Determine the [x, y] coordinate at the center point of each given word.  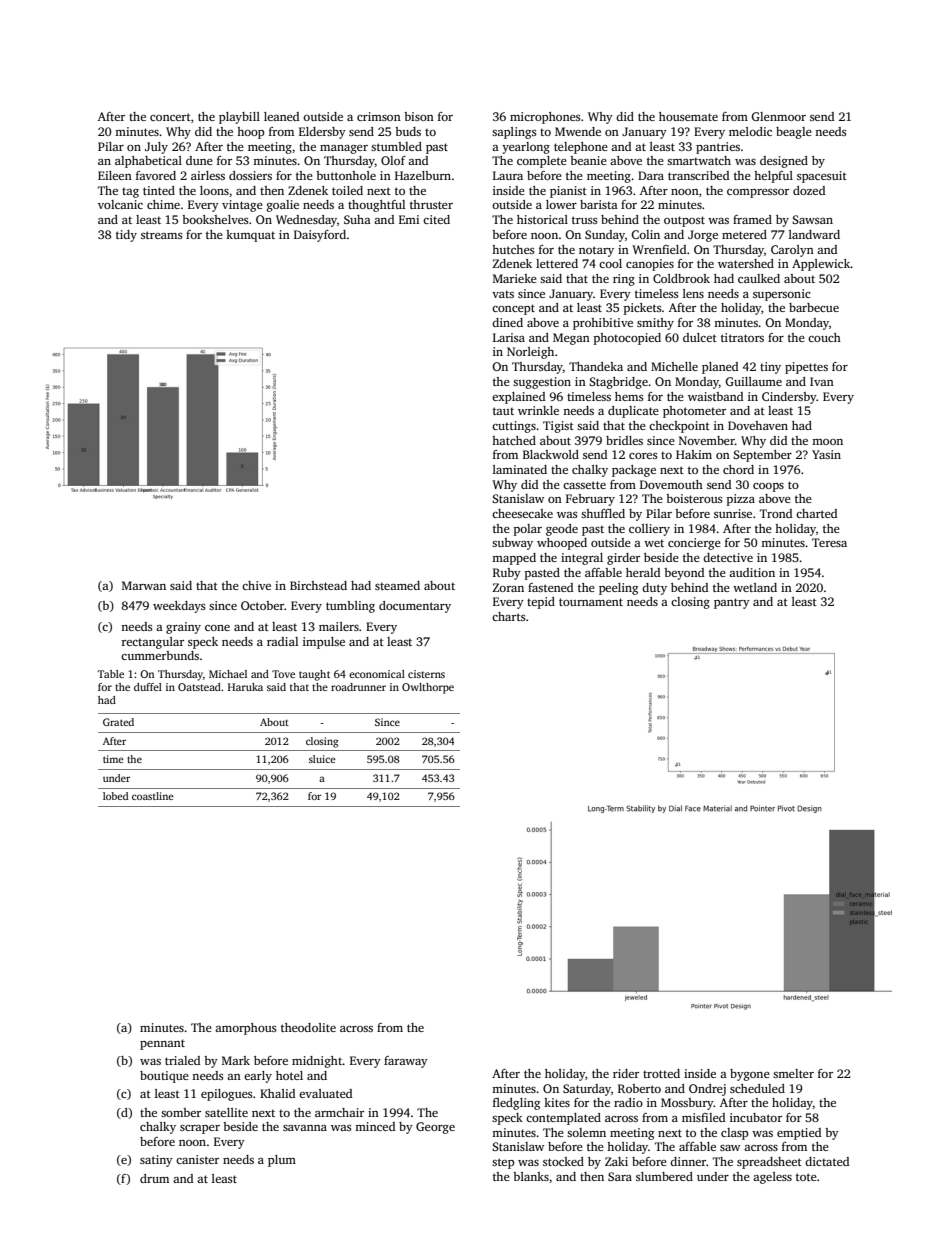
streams [161, 235]
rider [626, 1073]
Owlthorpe [428, 688]
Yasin [826, 454]
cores [643, 456]
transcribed [698, 175]
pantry [732, 603]
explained [518, 398]
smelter [793, 1073]
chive [256, 585]
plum [282, 1161]
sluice [322, 759]
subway [512, 544]
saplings [514, 133]
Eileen [115, 175]
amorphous [245, 1029]
